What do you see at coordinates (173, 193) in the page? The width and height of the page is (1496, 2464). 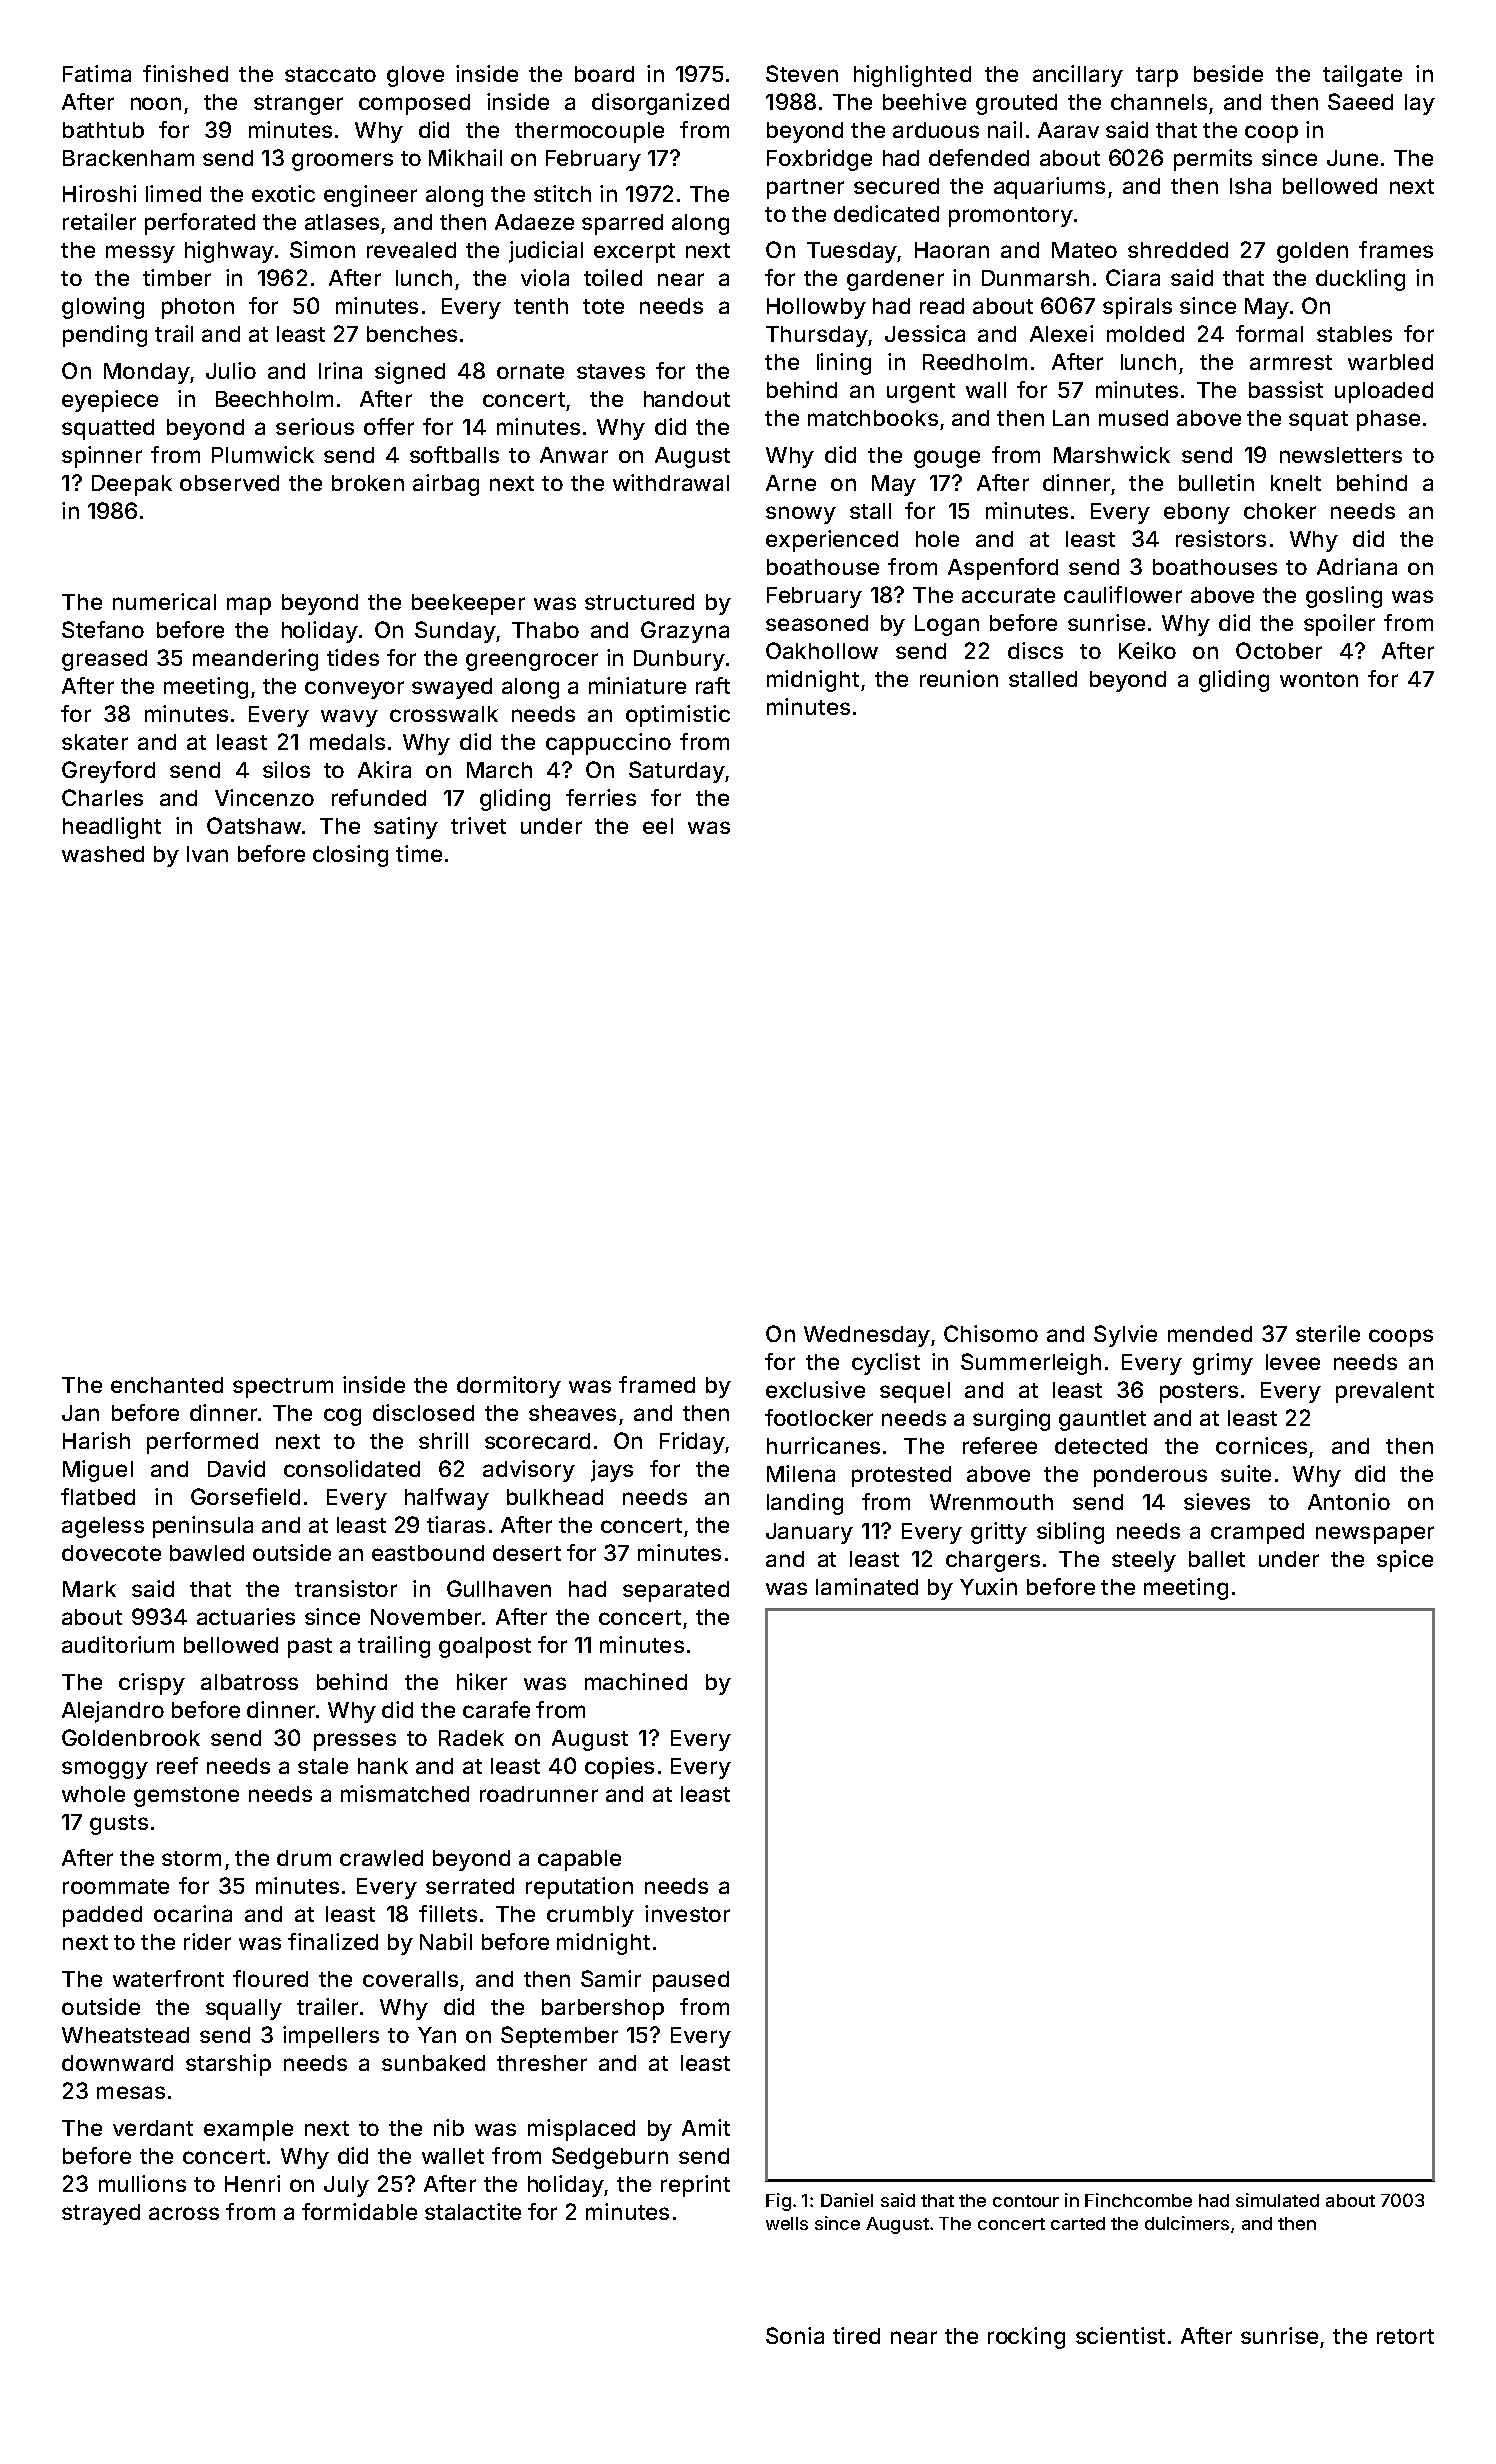 I see `limed` at bounding box center [173, 193].
